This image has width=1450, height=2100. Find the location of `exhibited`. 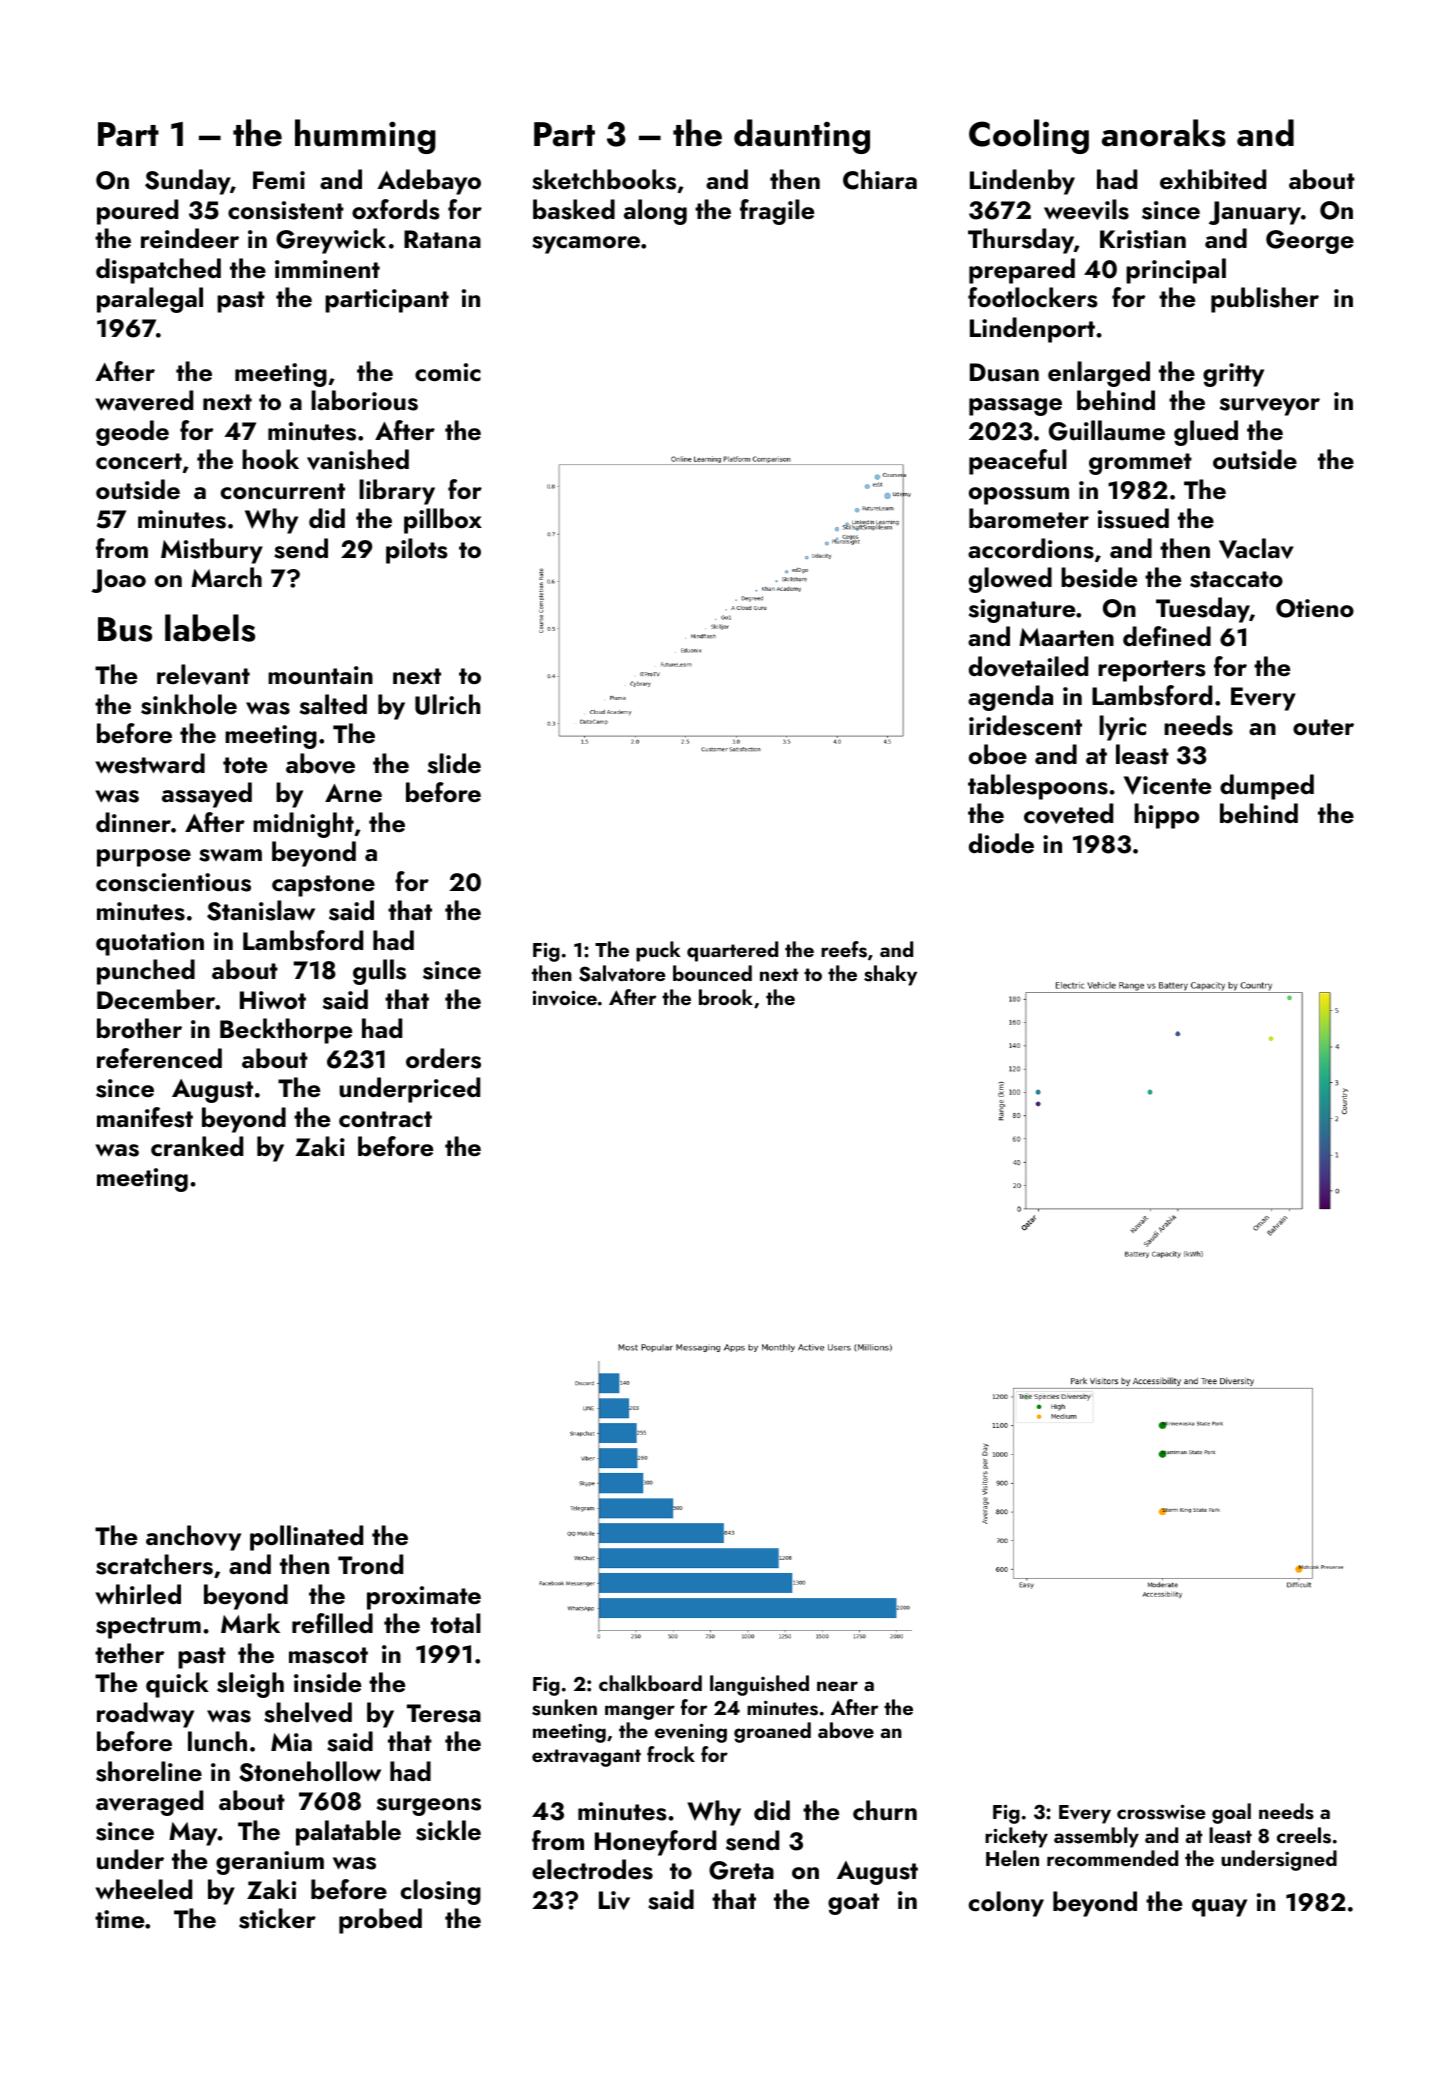

exhibited is located at coordinates (1213, 179).
